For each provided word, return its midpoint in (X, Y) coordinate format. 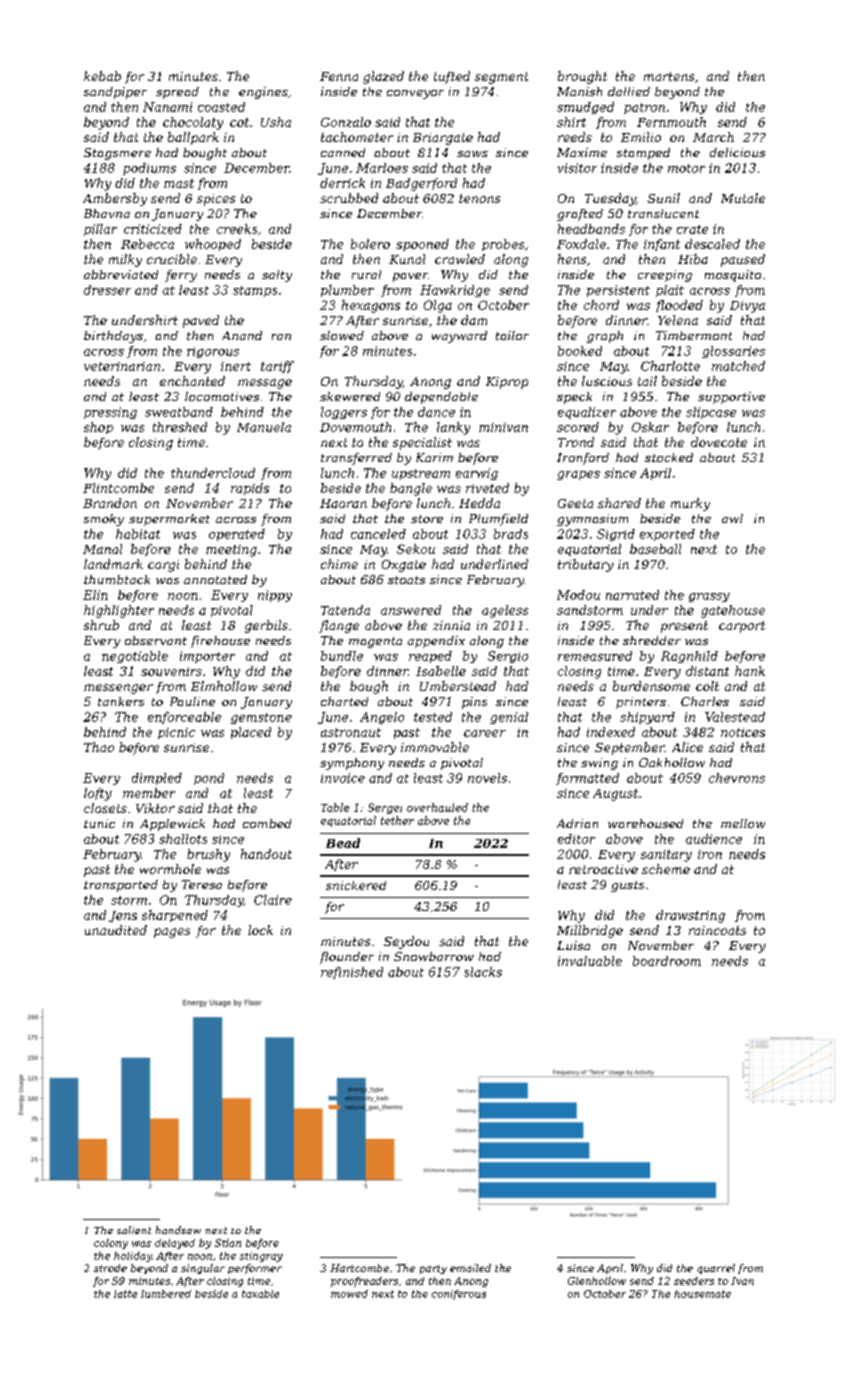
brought (582, 77)
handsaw (178, 1230)
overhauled (437, 807)
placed (251, 733)
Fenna (339, 76)
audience (714, 839)
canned (343, 152)
